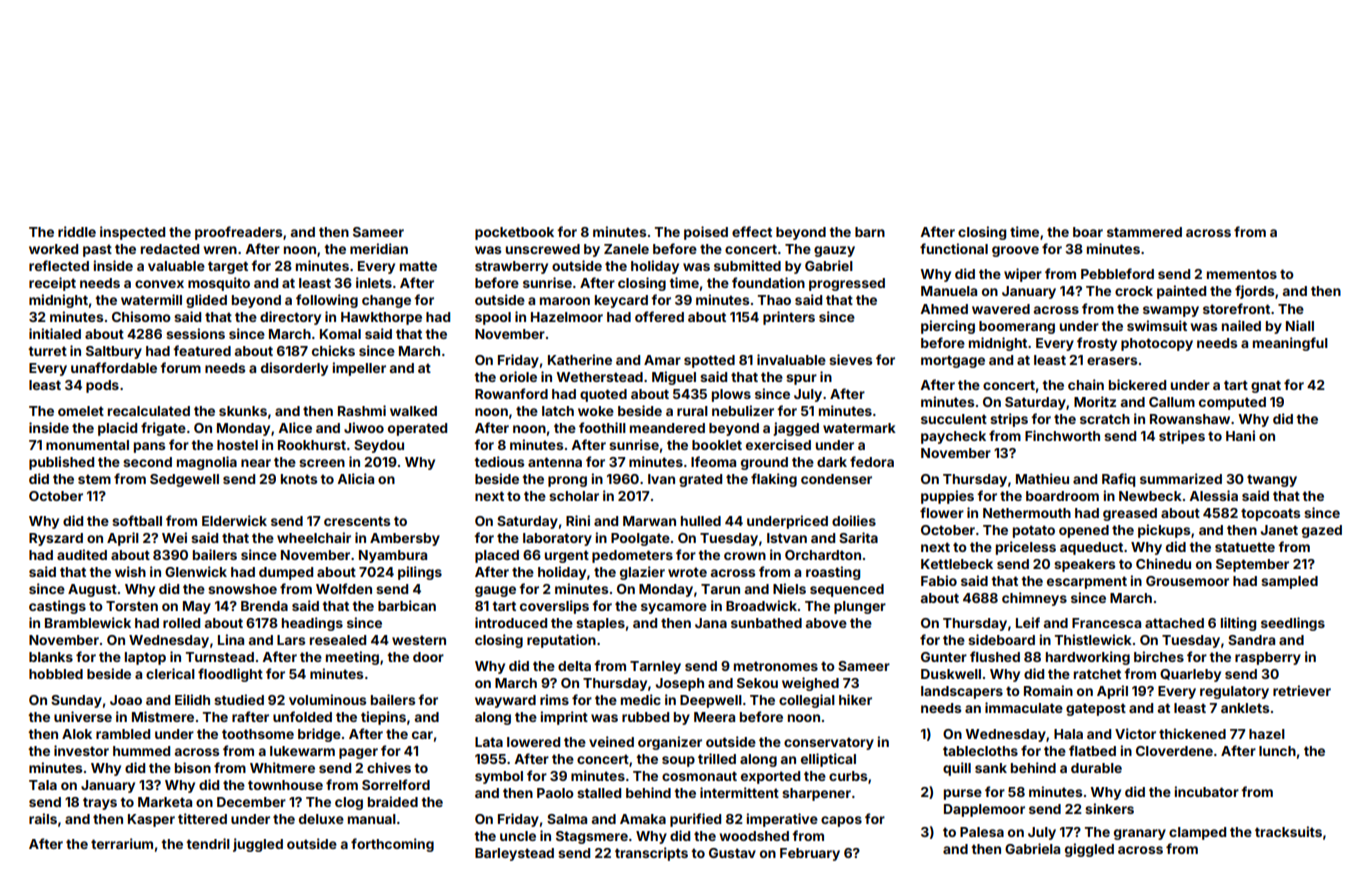 The image size is (1372, 887). Describe the element at coordinates (574, 496) in the screenshot. I see `scholar` at that location.
